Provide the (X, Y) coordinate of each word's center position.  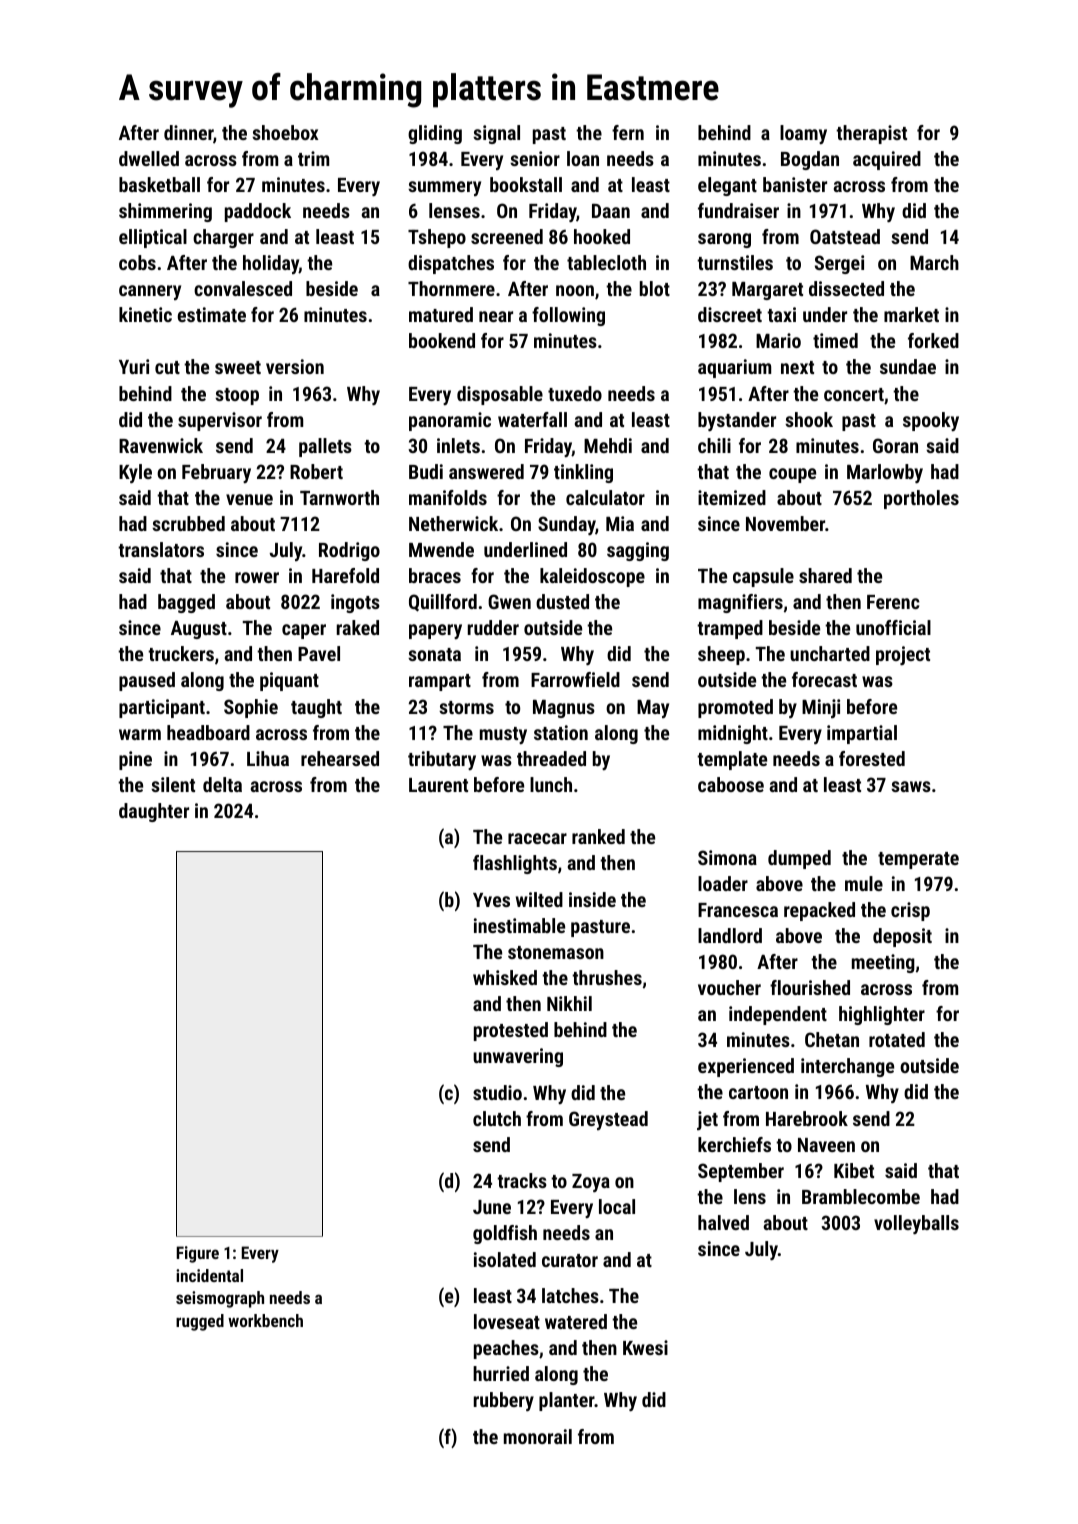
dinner (188, 132)
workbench (265, 1320)
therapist (871, 134)
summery (444, 188)
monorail (538, 1436)
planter (567, 1401)
